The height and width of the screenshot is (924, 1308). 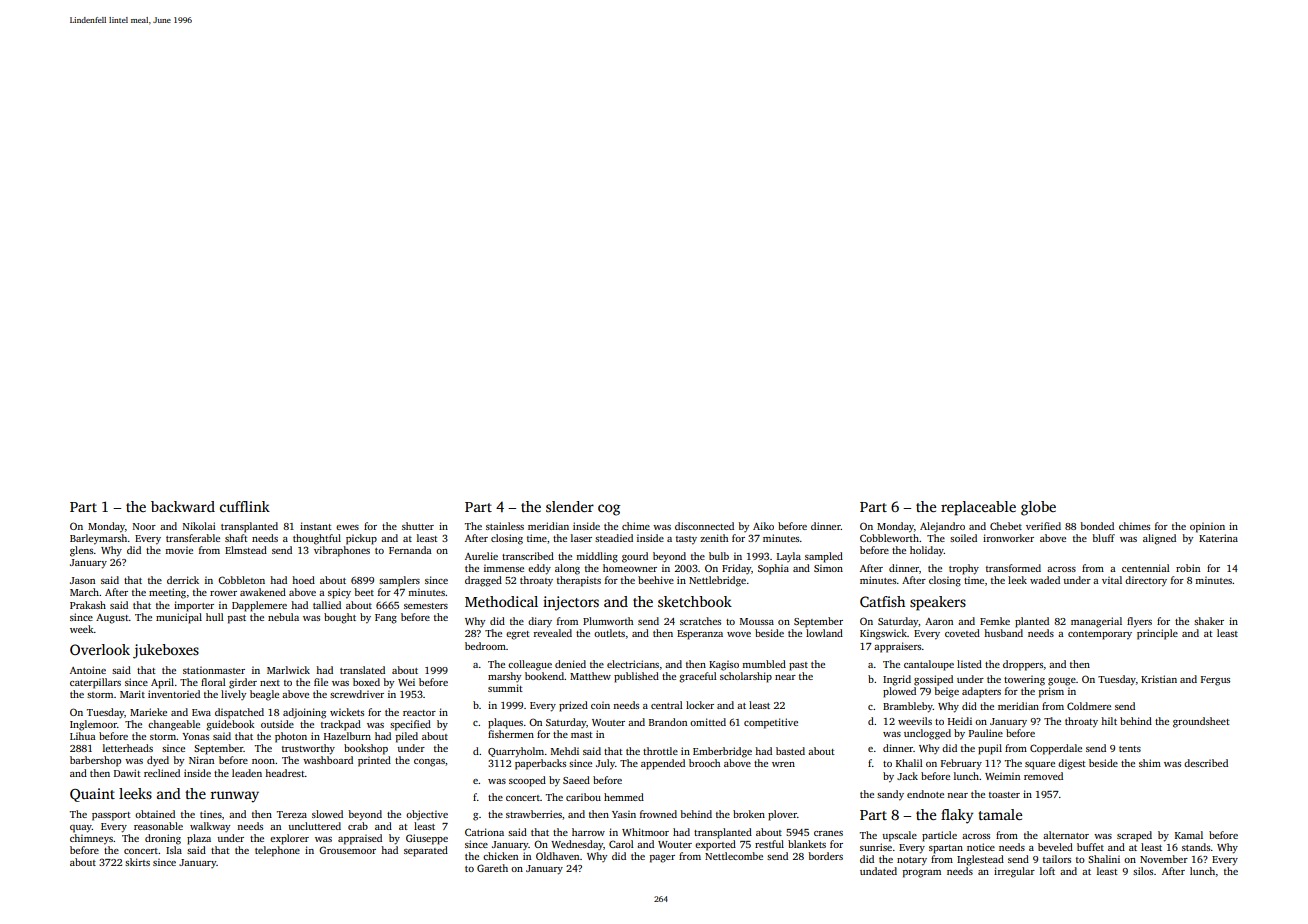 What do you see at coordinates (501, 601) in the screenshot?
I see `Methodical` at bounding box center [501, 601].
